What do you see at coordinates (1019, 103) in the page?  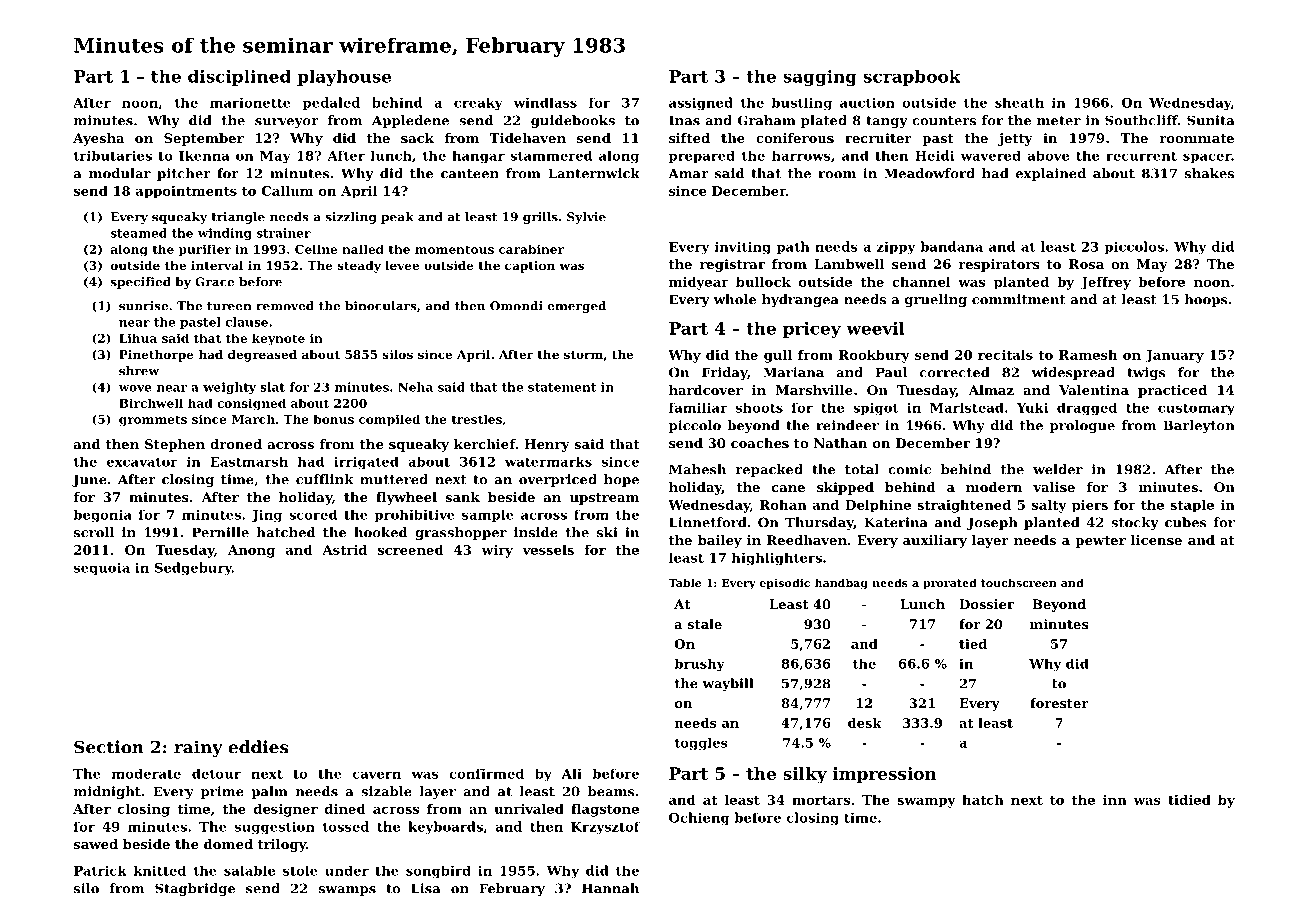 I see `sheath` at bounding box center [1019, 103].
